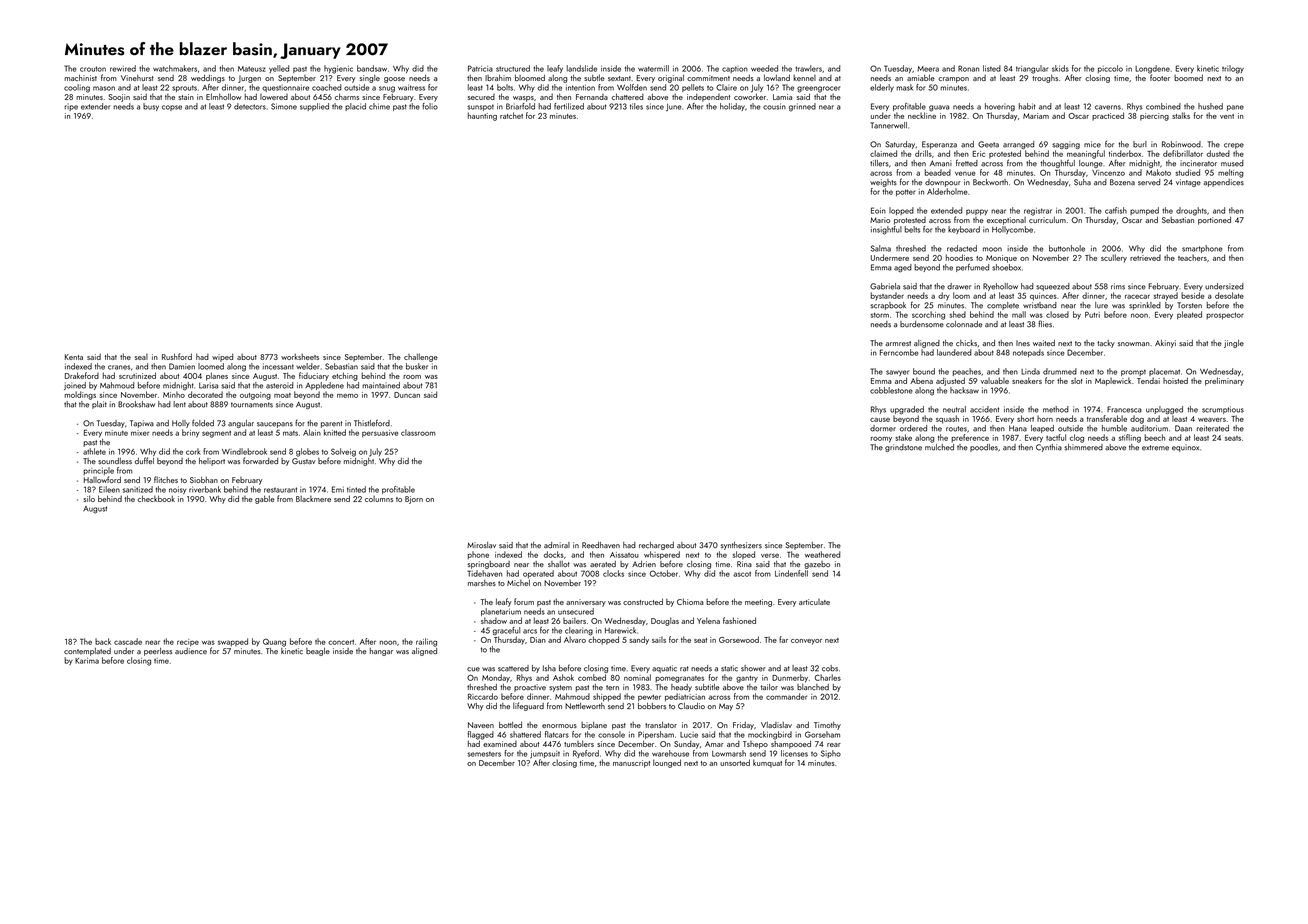  I want to click on unsorted, so click(735, 762).
